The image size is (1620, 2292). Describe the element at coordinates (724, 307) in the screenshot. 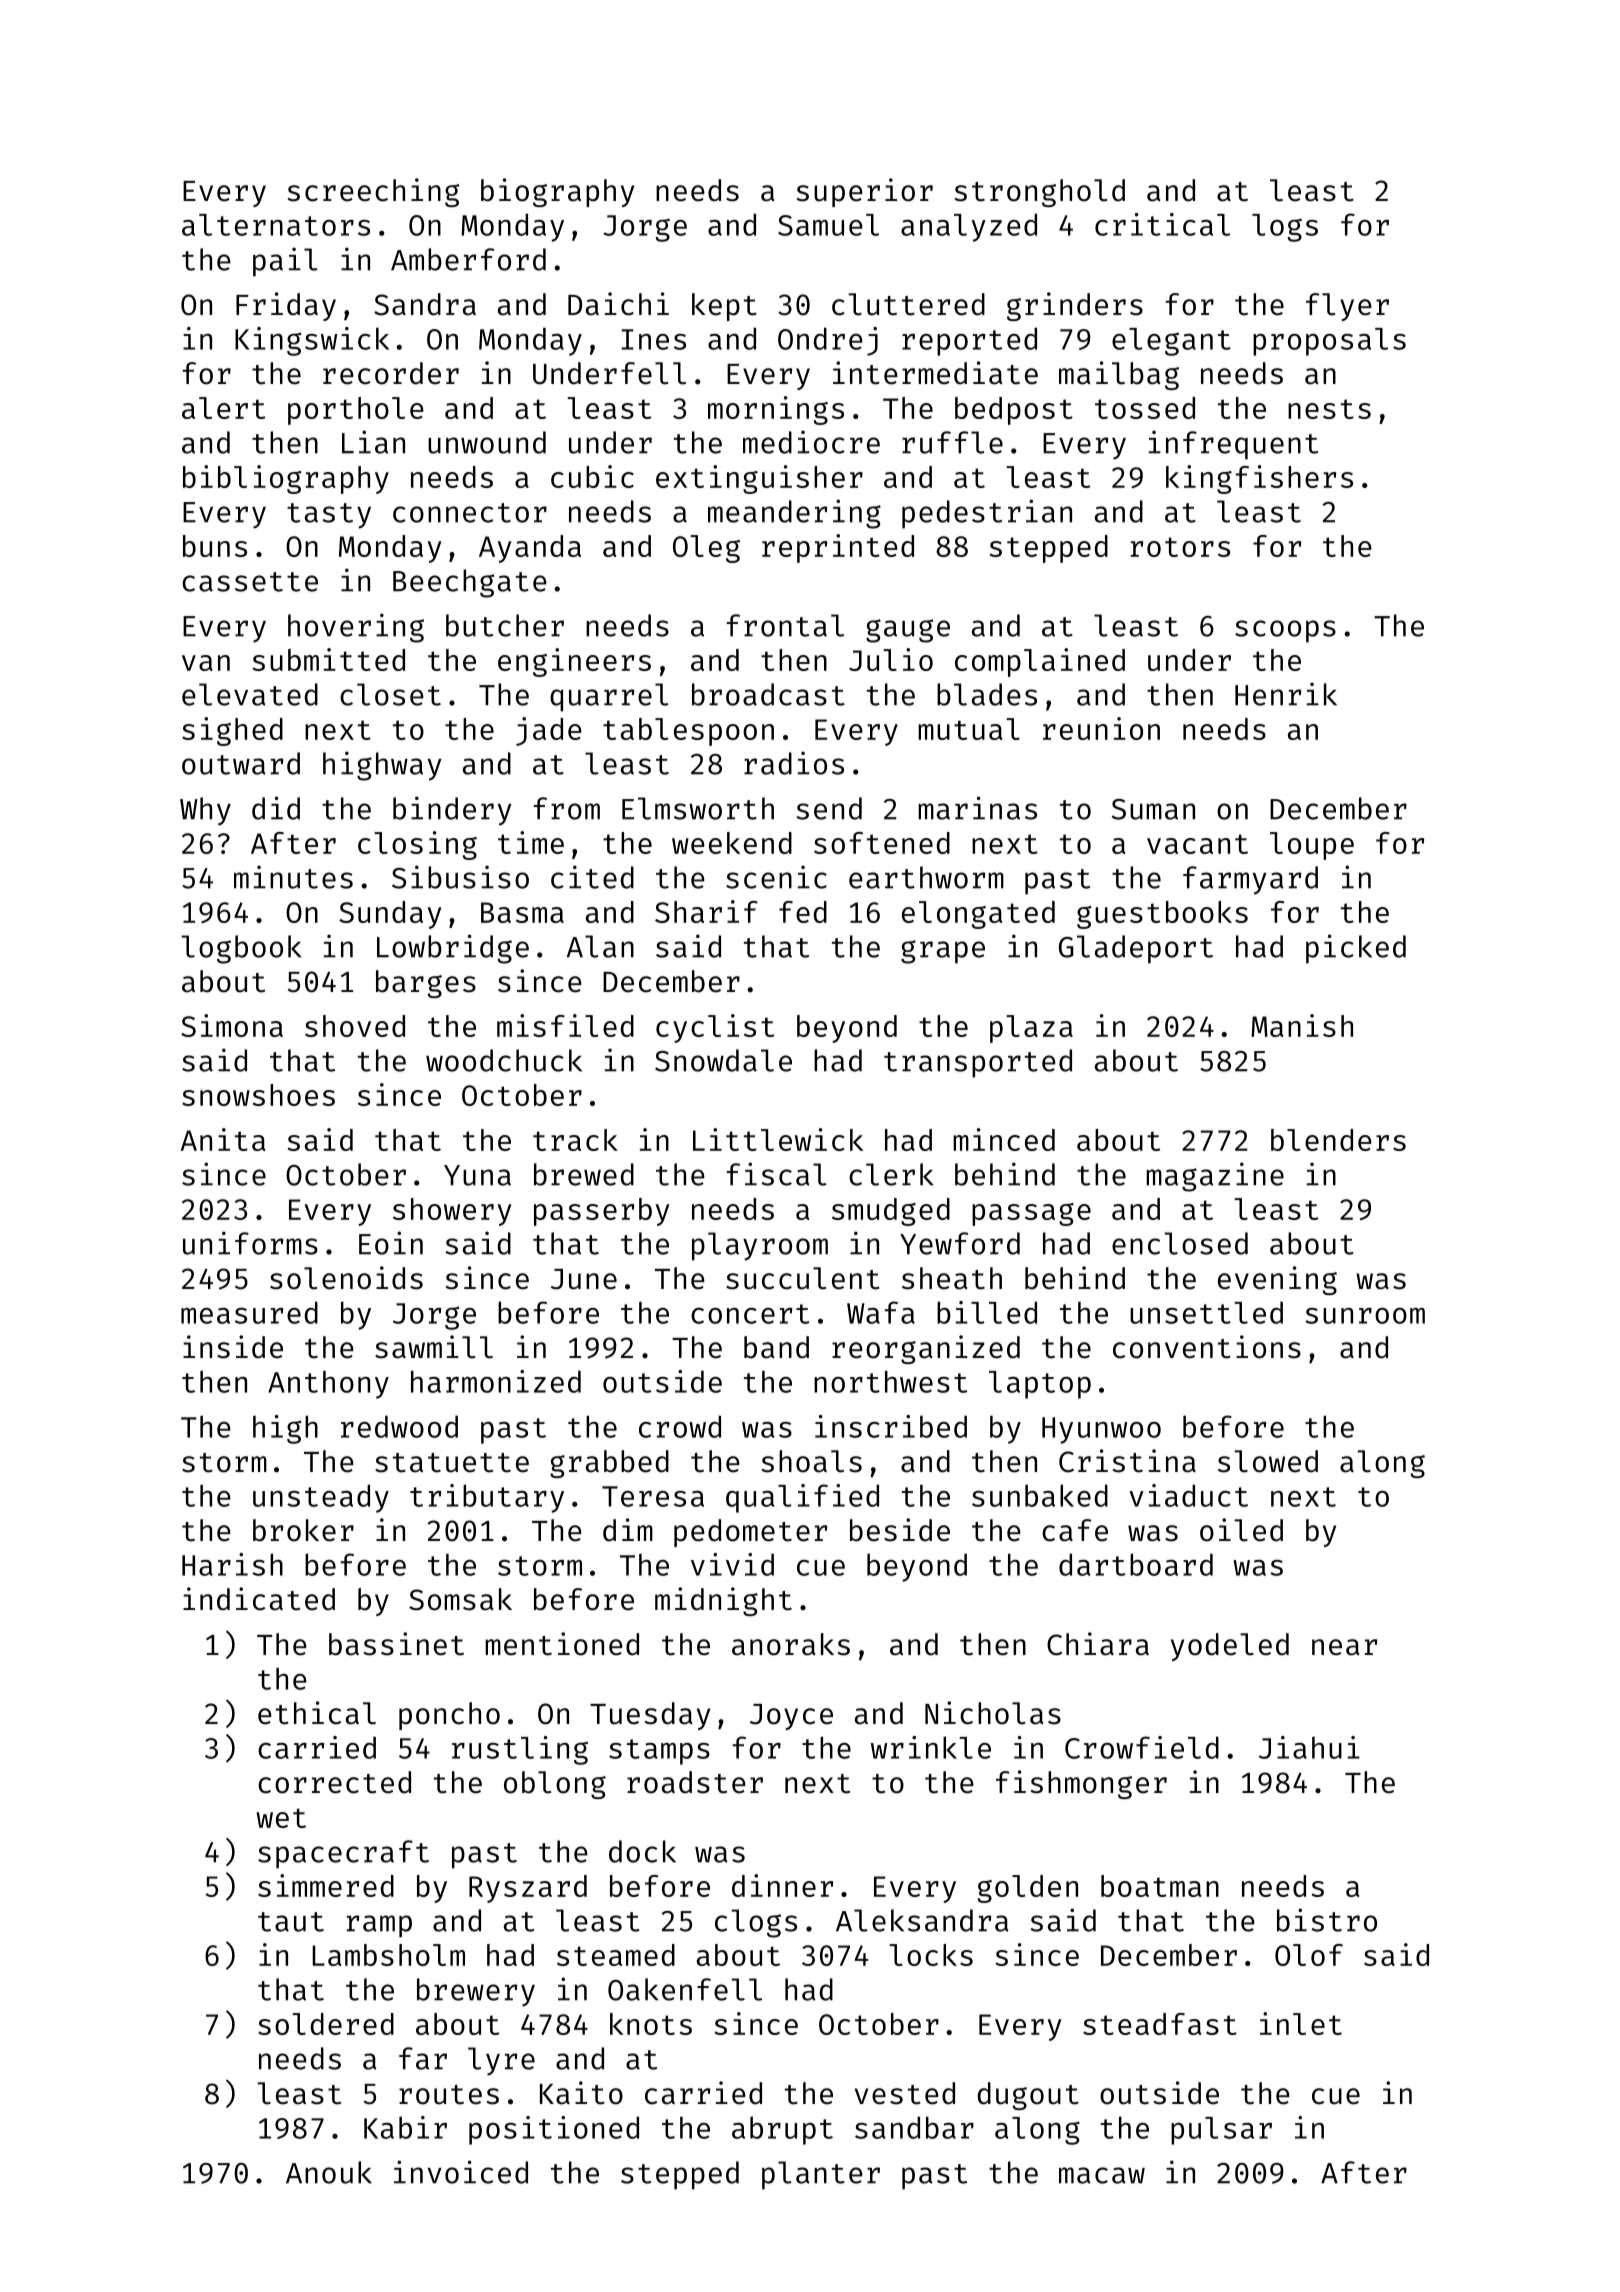

I see `kept` at that location.
